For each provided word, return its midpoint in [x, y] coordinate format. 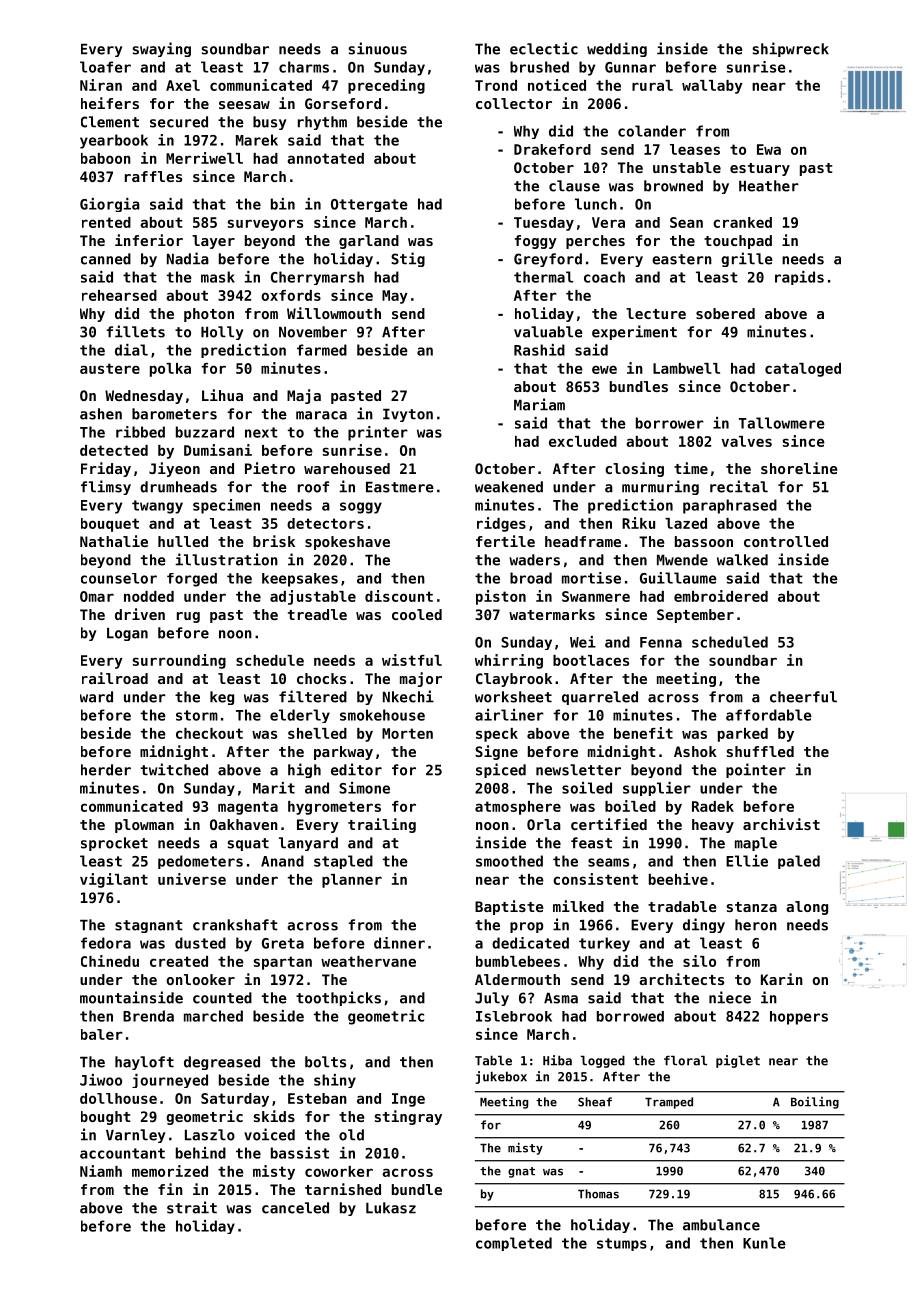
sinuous [378, 48]
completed [514, 1244]
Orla [544, 824]
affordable [769, 715]
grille [747, 259]
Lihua [222, 395]
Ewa [769, 149]
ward [96, 697]
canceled [295, 1208]
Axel [183, 85]
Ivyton [408, 415]
